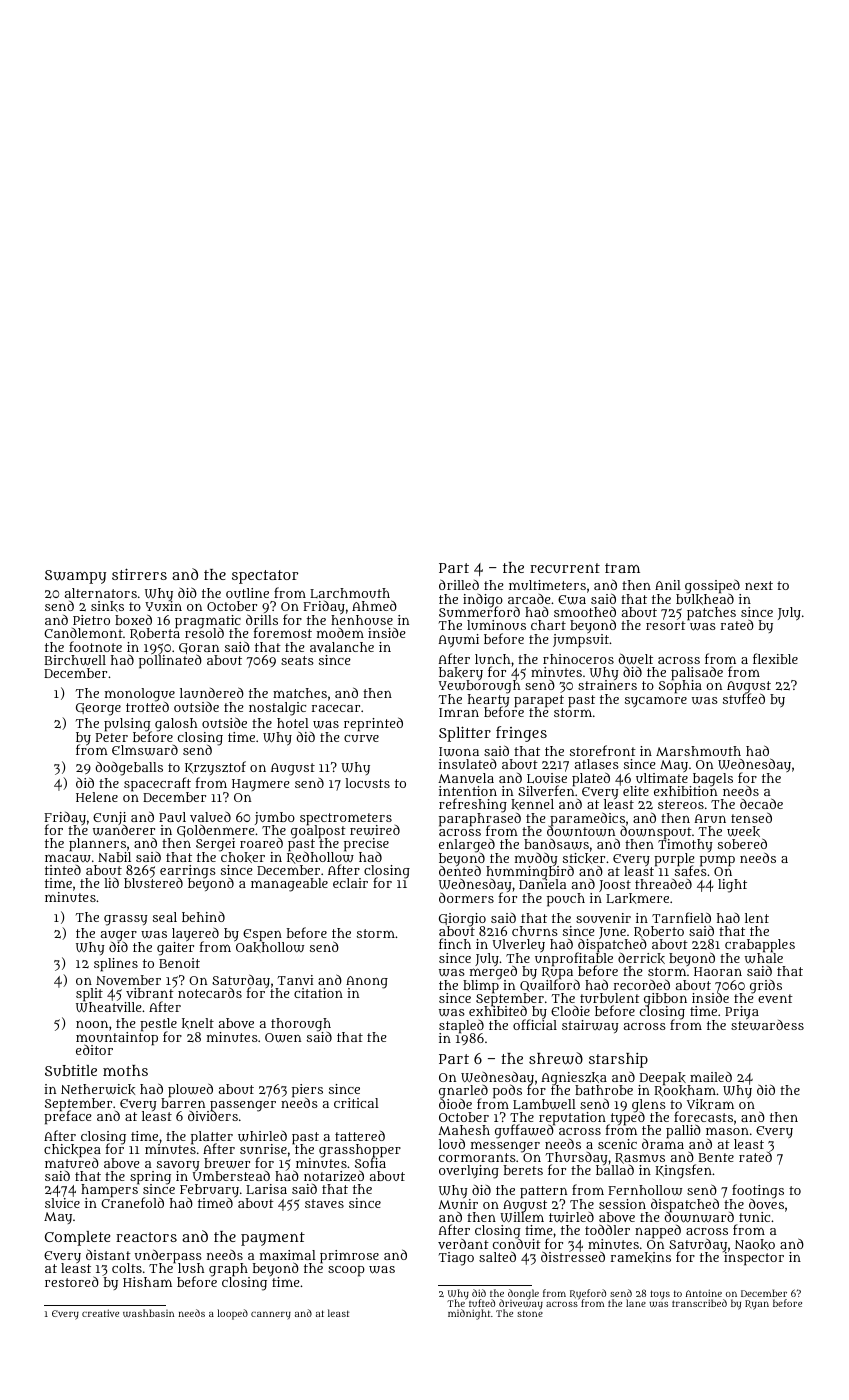  Describe the element at coordinates (158, 1025) in the screenshot. I see `pestle` at that location.
